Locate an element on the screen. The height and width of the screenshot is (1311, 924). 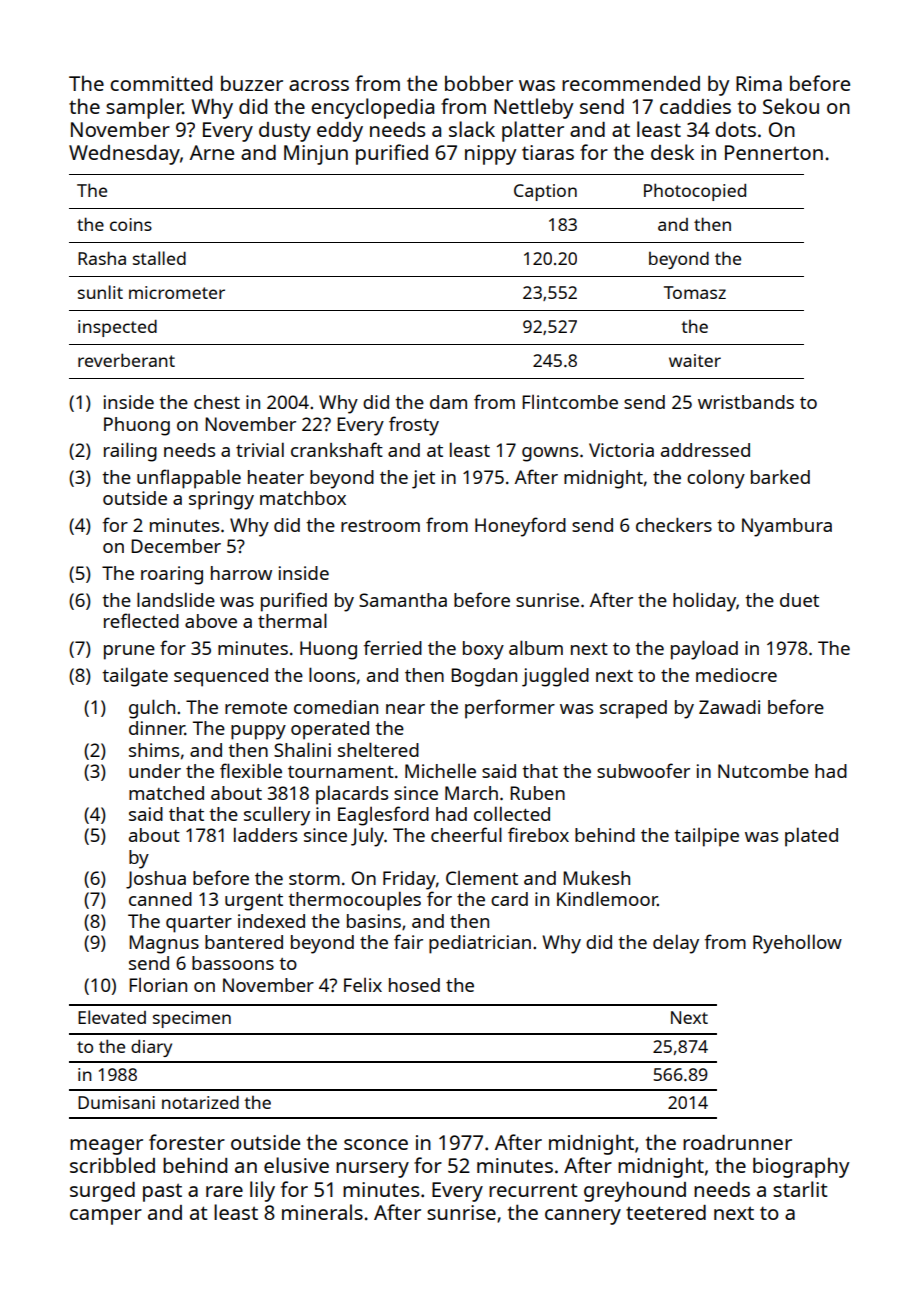
notarized is located at coordinates (200, 1102).
